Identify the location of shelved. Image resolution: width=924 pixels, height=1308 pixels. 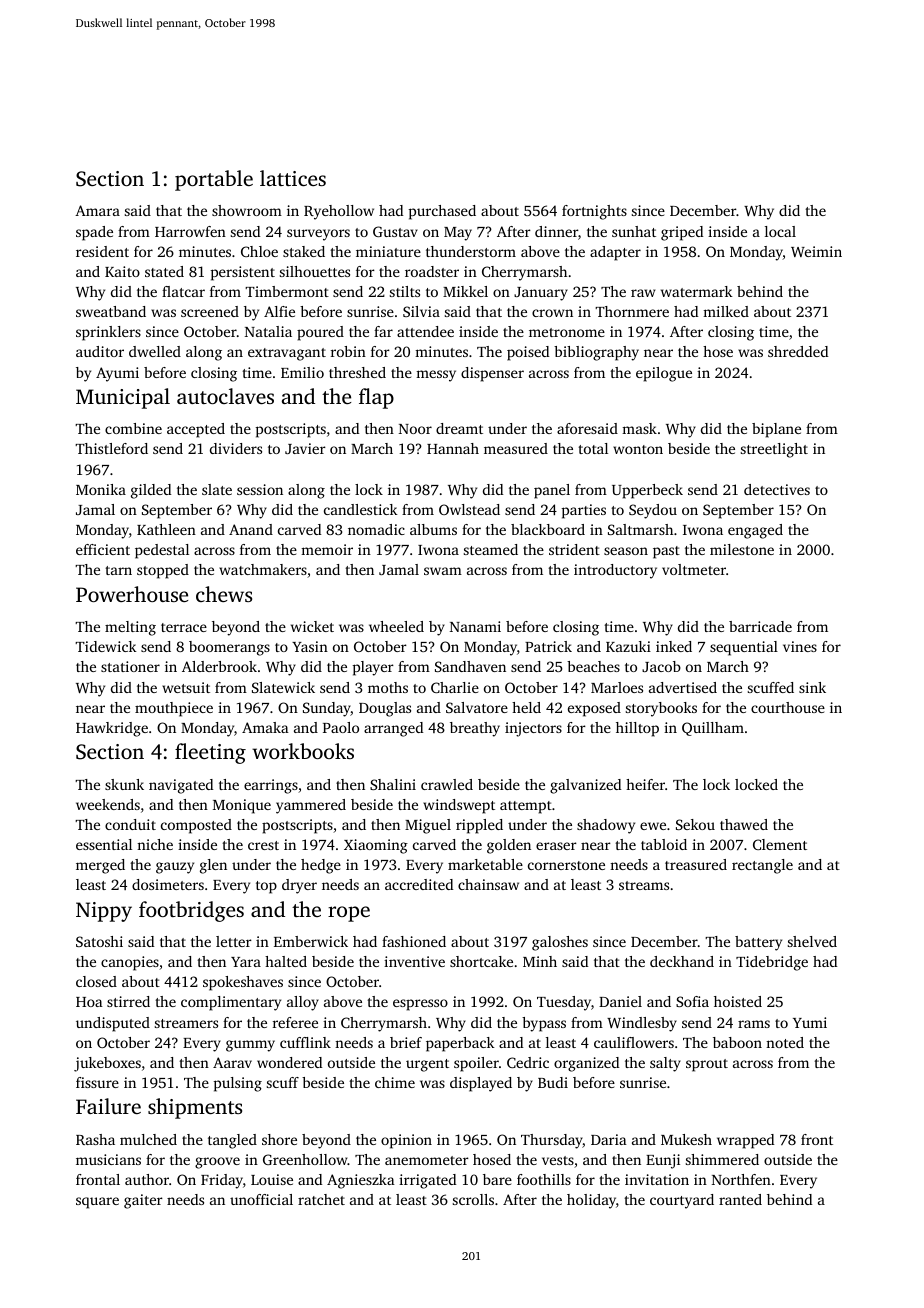
(812, 941).
